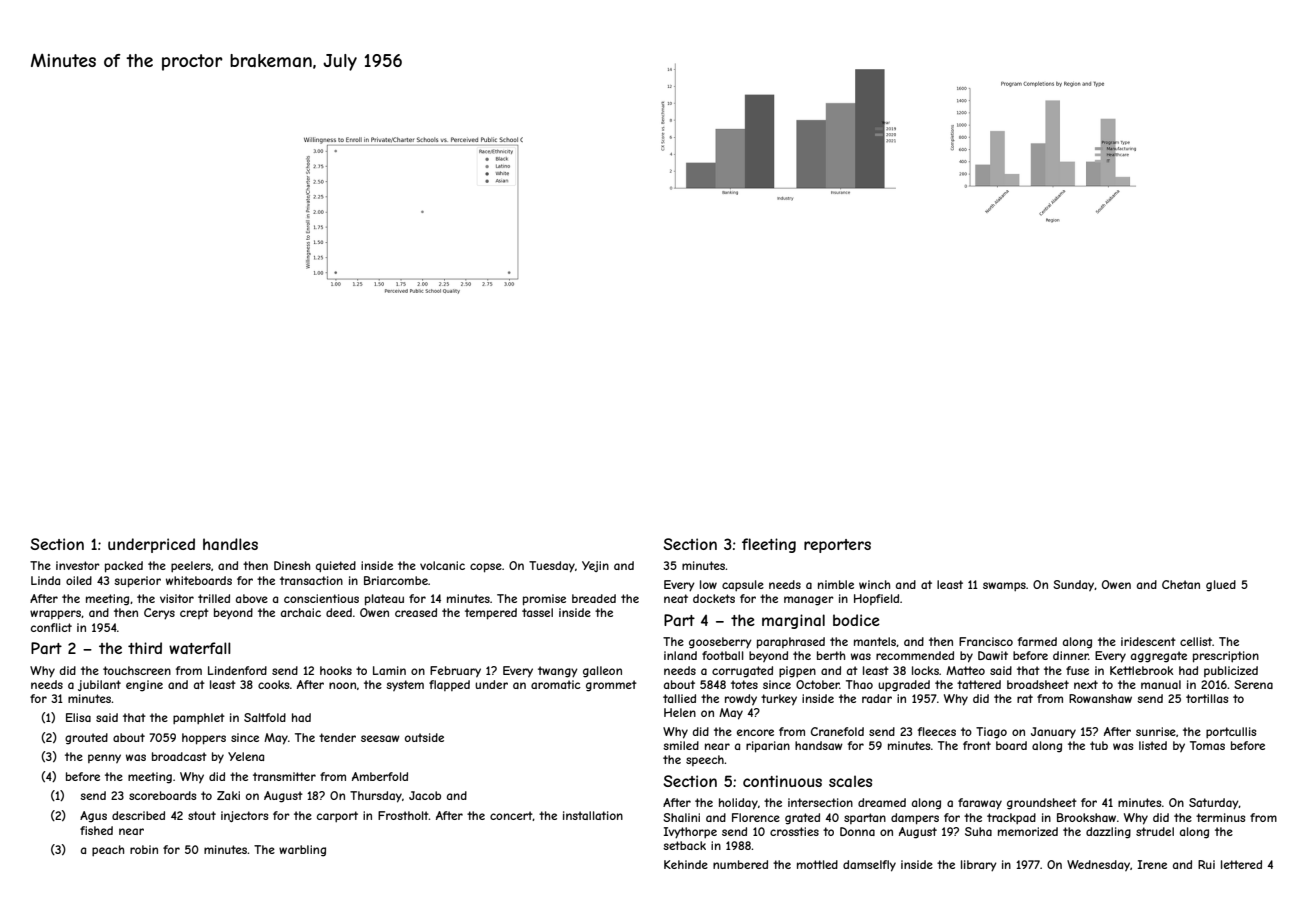  I want to click on Helen, so click(680, 712).
